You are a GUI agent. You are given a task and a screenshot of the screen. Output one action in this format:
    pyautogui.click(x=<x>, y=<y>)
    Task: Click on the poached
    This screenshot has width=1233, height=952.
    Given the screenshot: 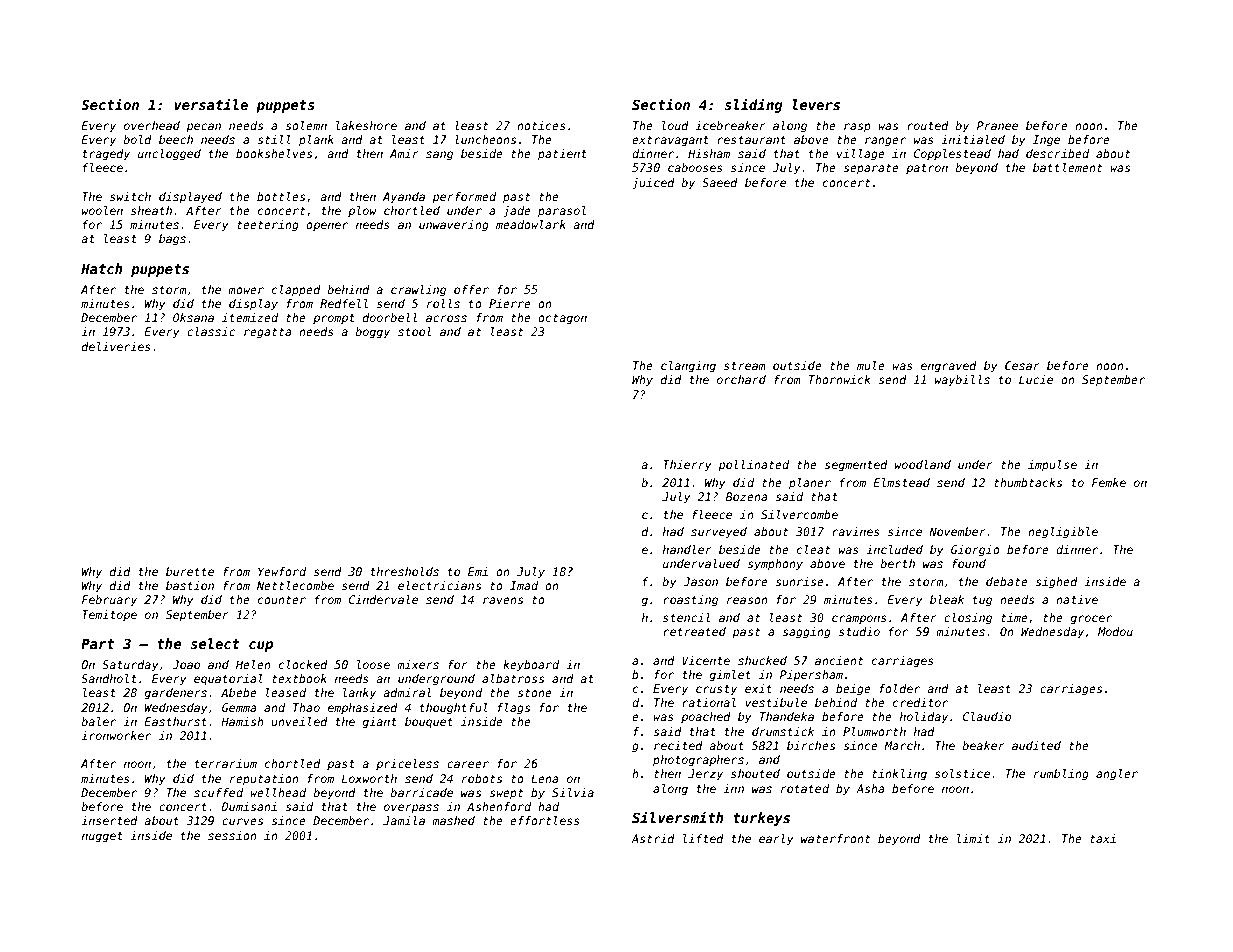 What is the action you would take?
    pyautogui.click(x=706, y=718)
